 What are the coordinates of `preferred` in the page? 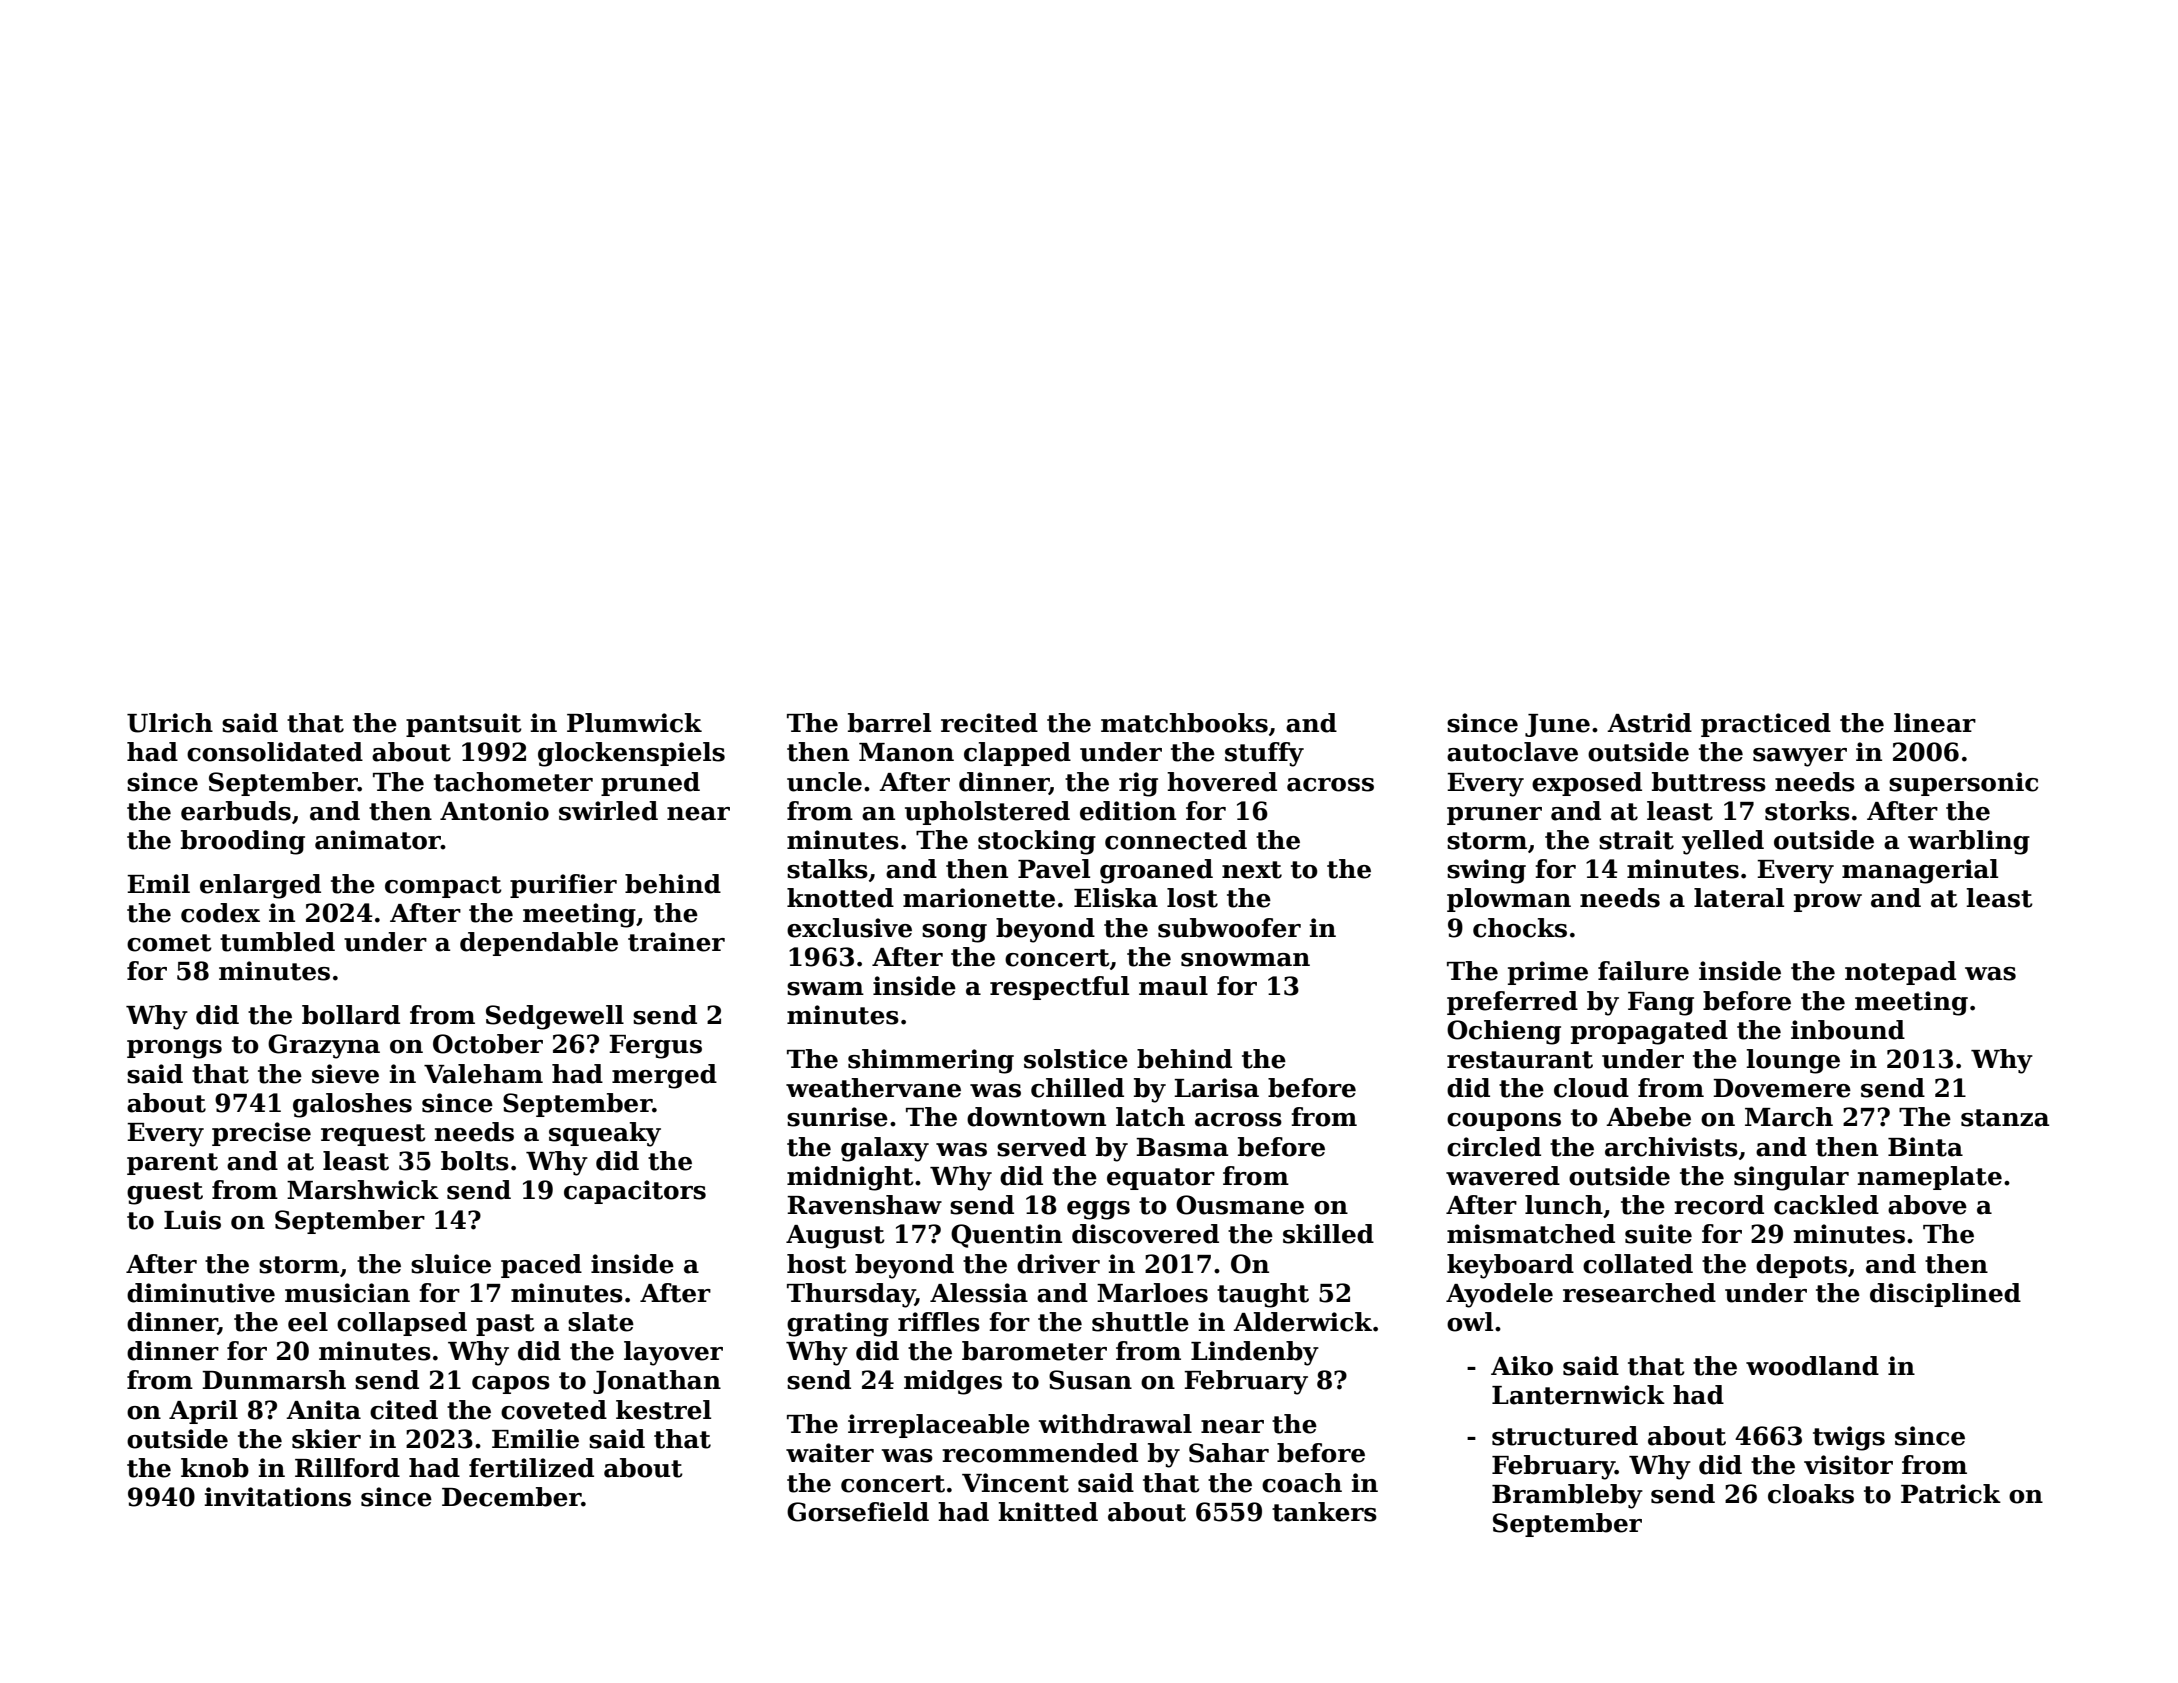 It's located at (1512, 1003).
